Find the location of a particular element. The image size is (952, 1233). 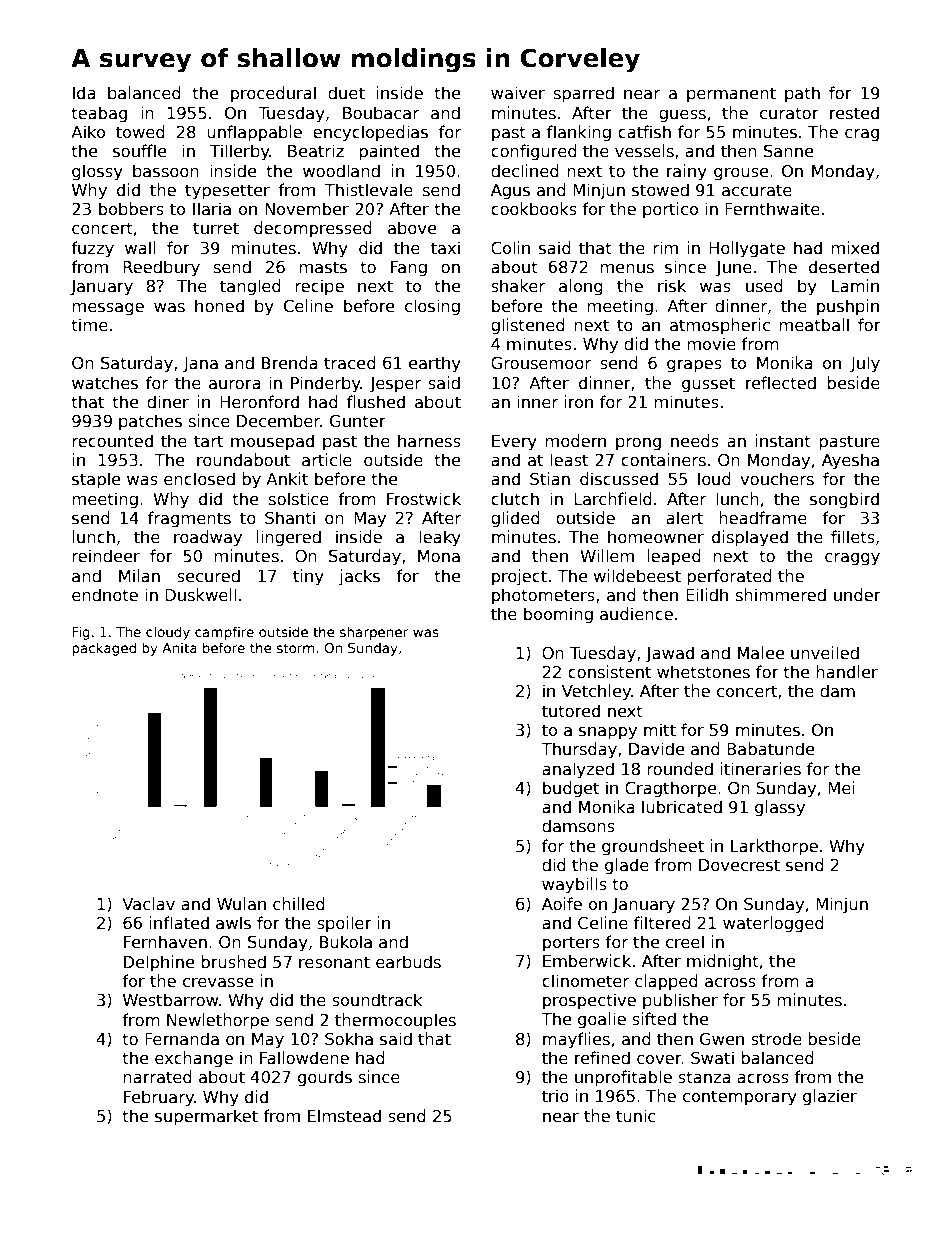

flanking is located at coordinates (579, 133).
